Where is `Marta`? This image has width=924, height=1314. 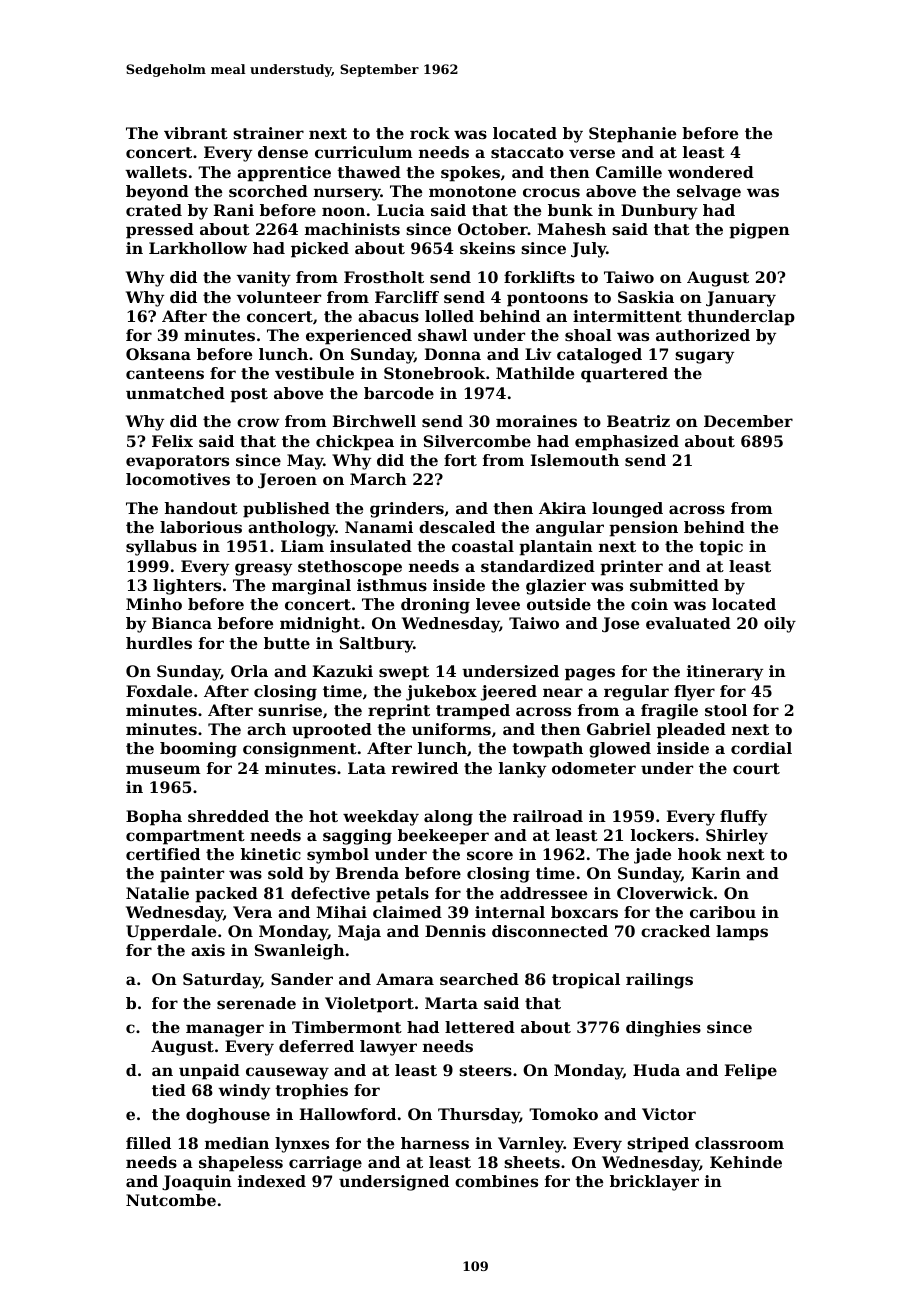 Marta is located at coordinates (451, 1003).
